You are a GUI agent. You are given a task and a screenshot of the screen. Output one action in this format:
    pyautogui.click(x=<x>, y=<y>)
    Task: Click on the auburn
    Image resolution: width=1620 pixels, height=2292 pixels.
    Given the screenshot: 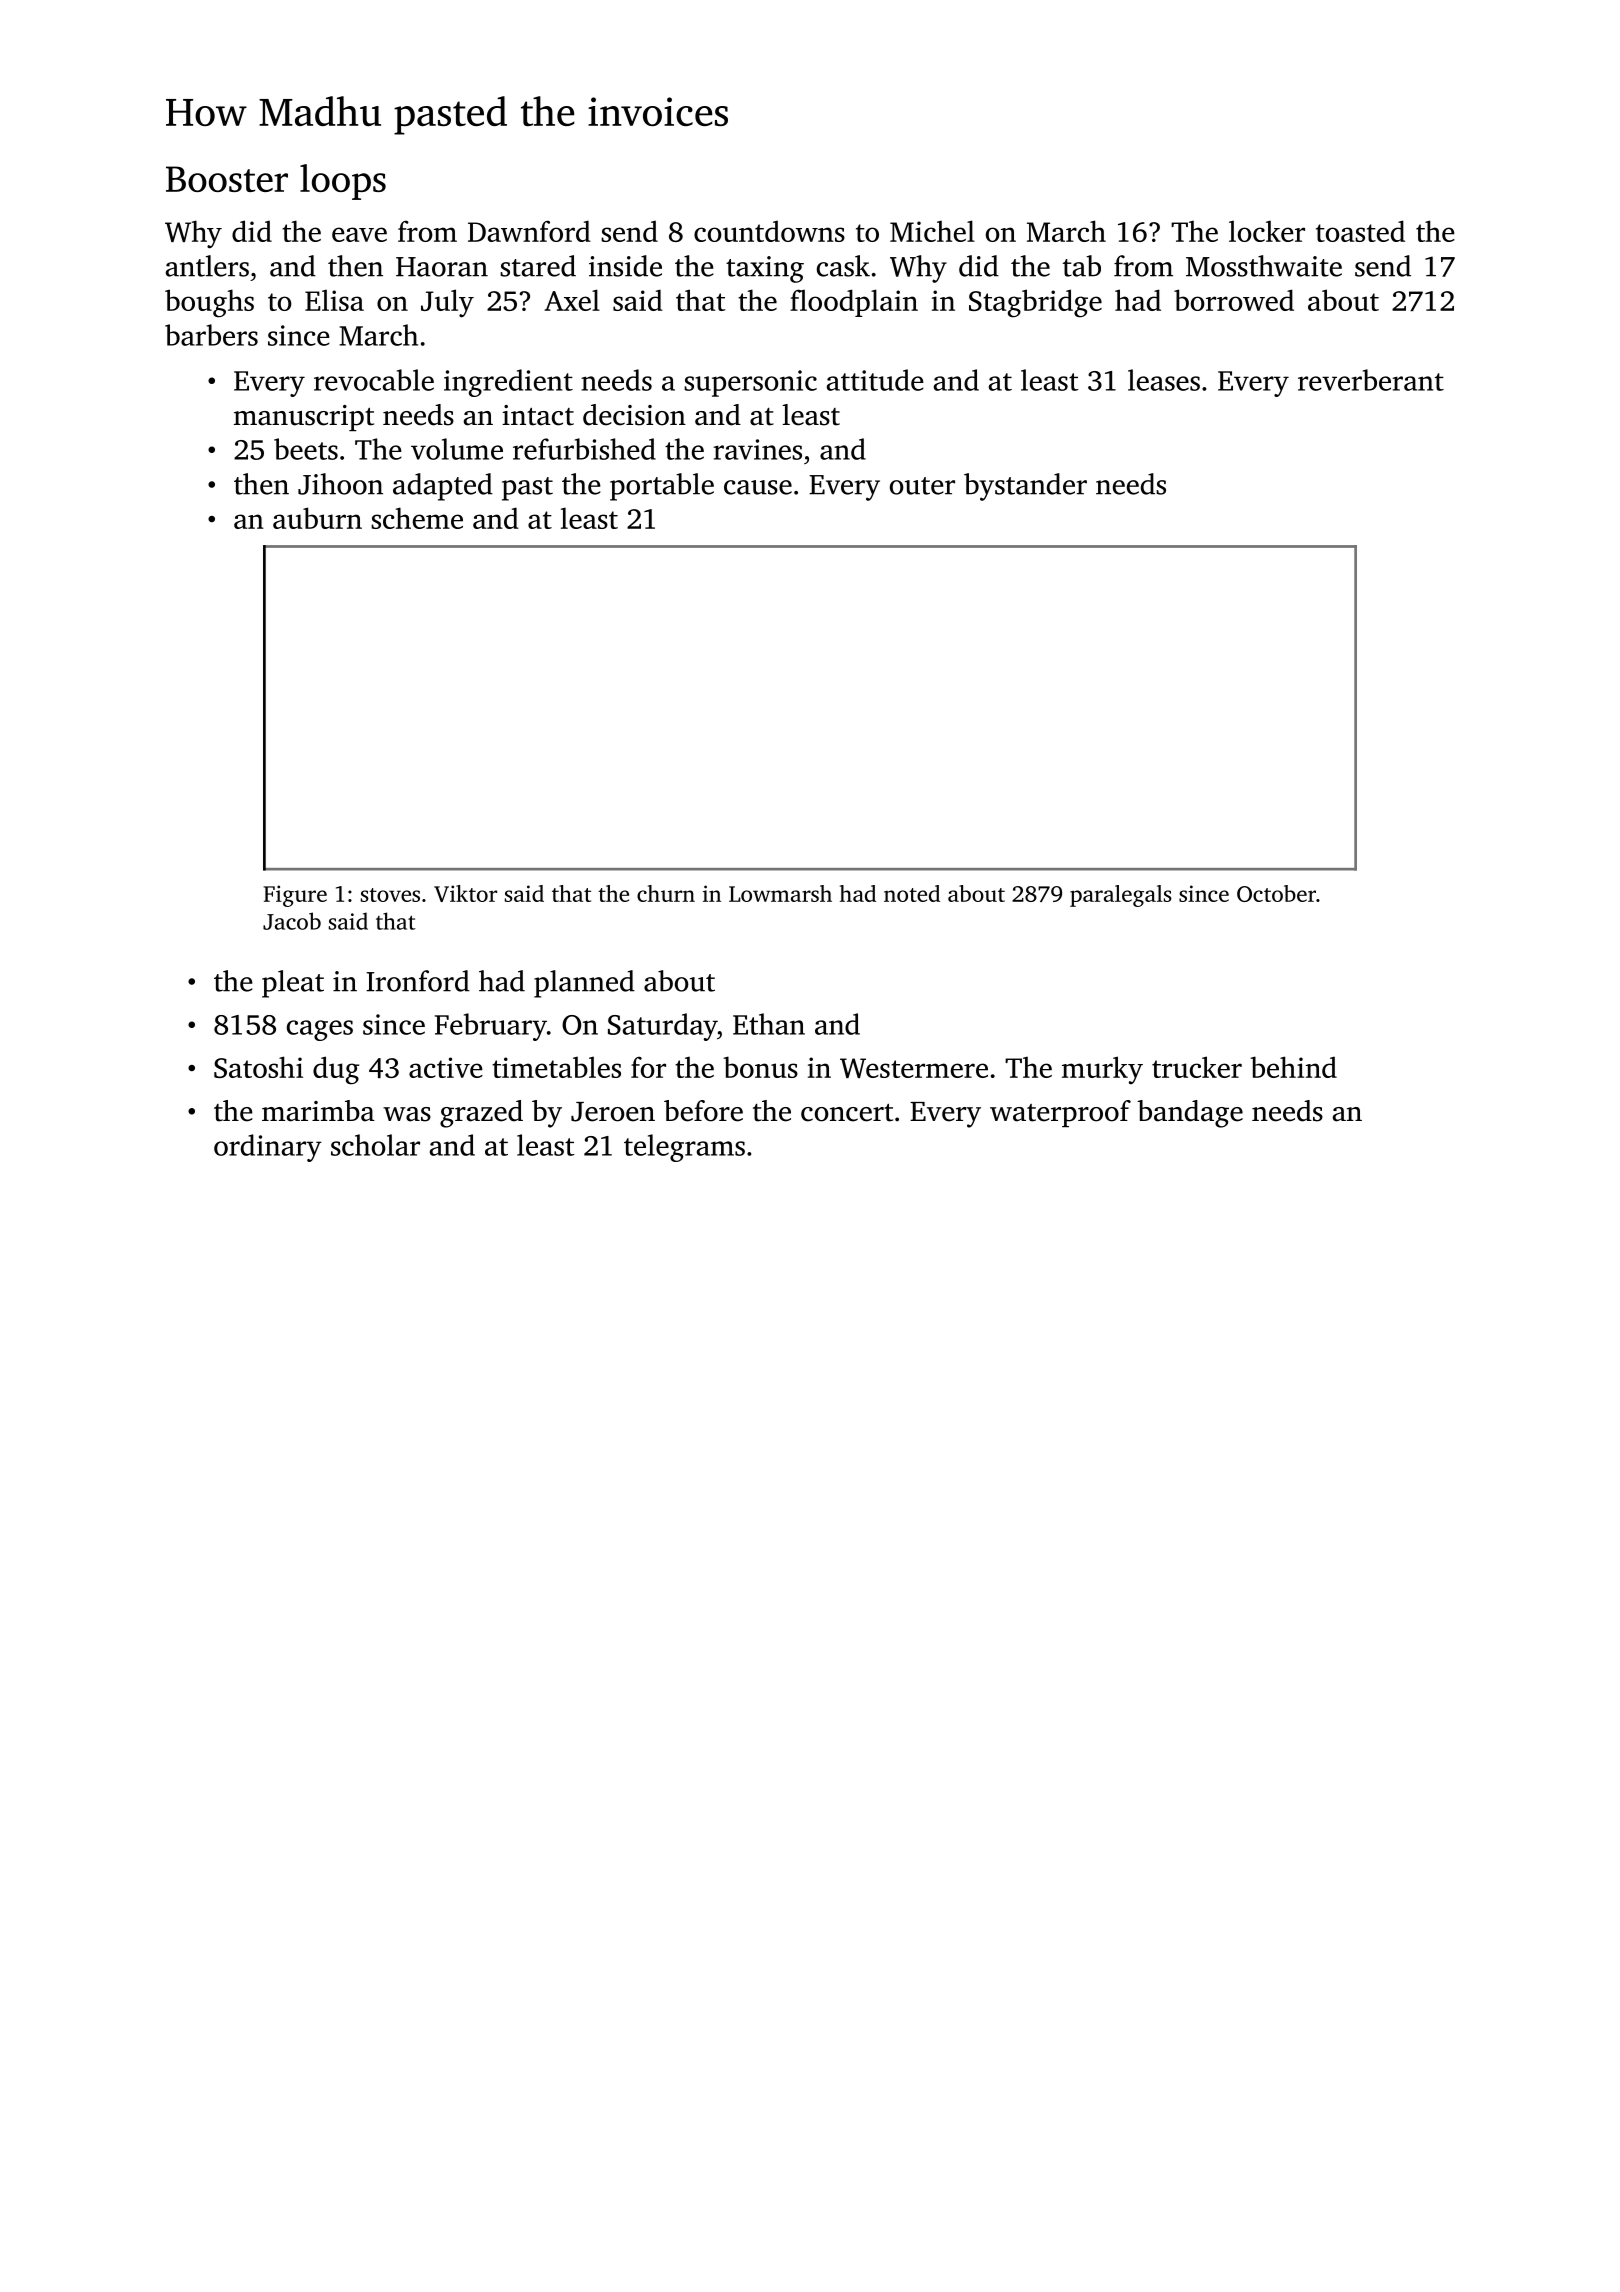 What is the action you would take?
    pyautogui.click(x=317, y=518)
